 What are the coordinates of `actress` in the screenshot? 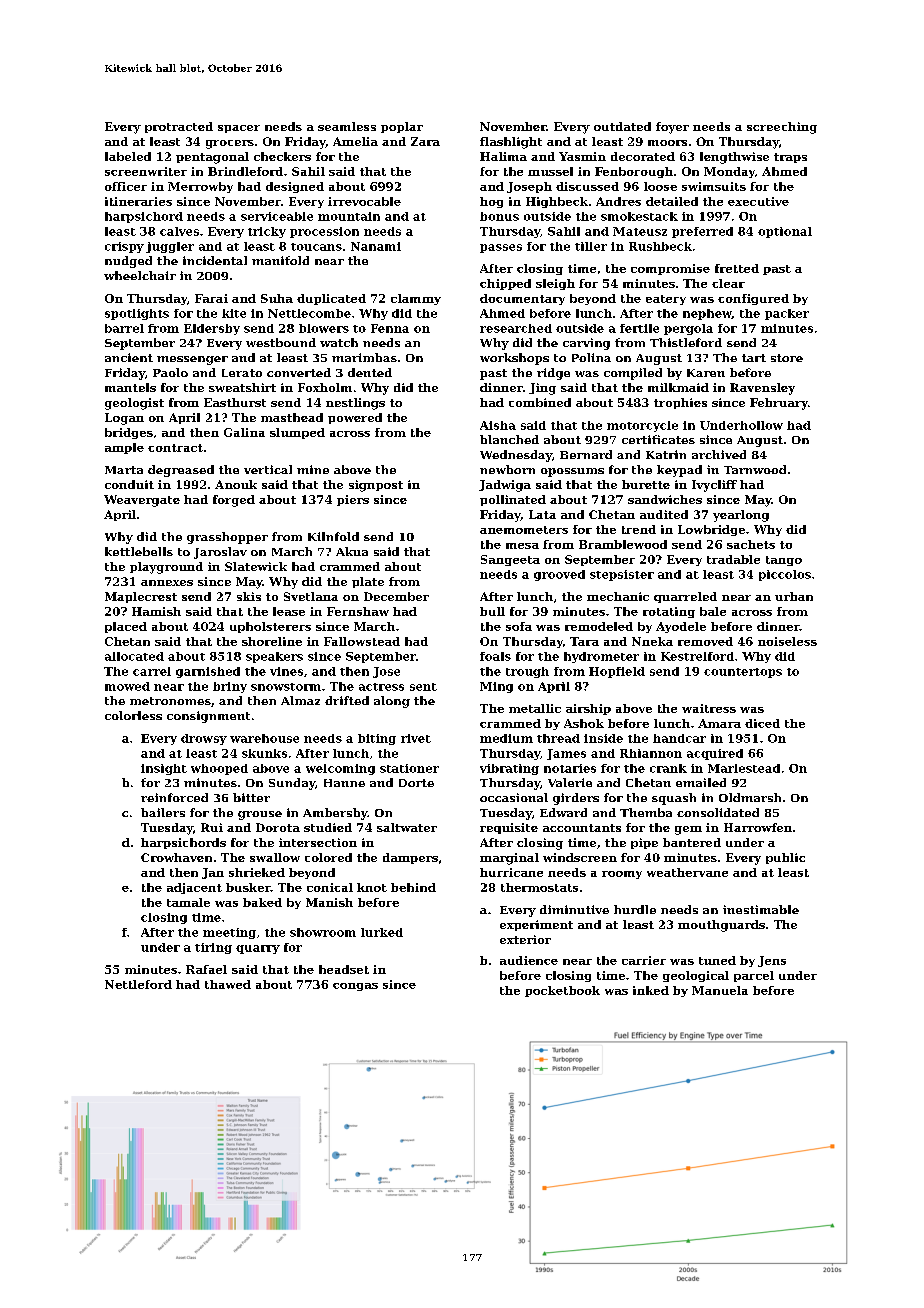 It's located at (381, 687).
